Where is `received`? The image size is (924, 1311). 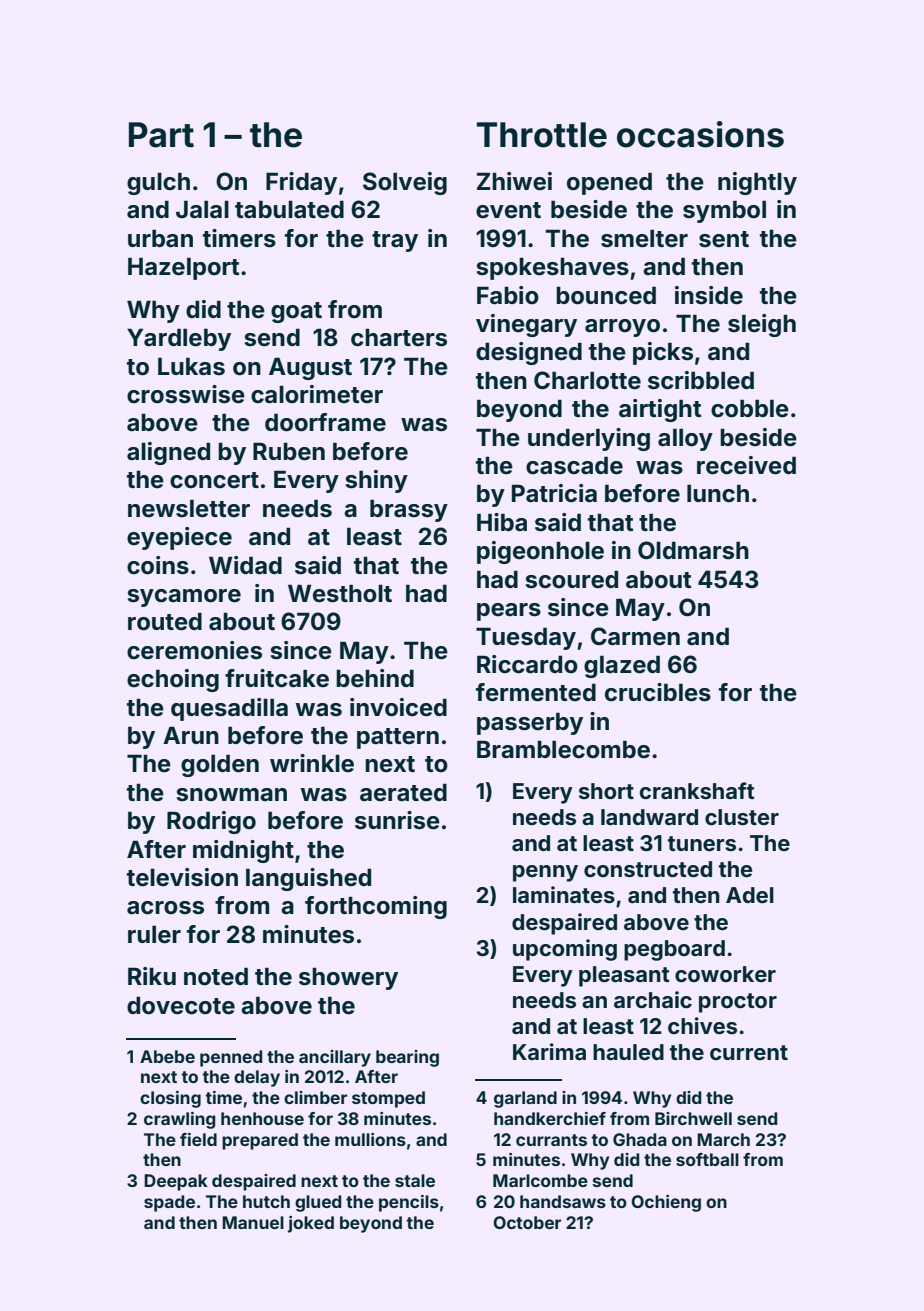
received is located at coordinates (746, 465).
